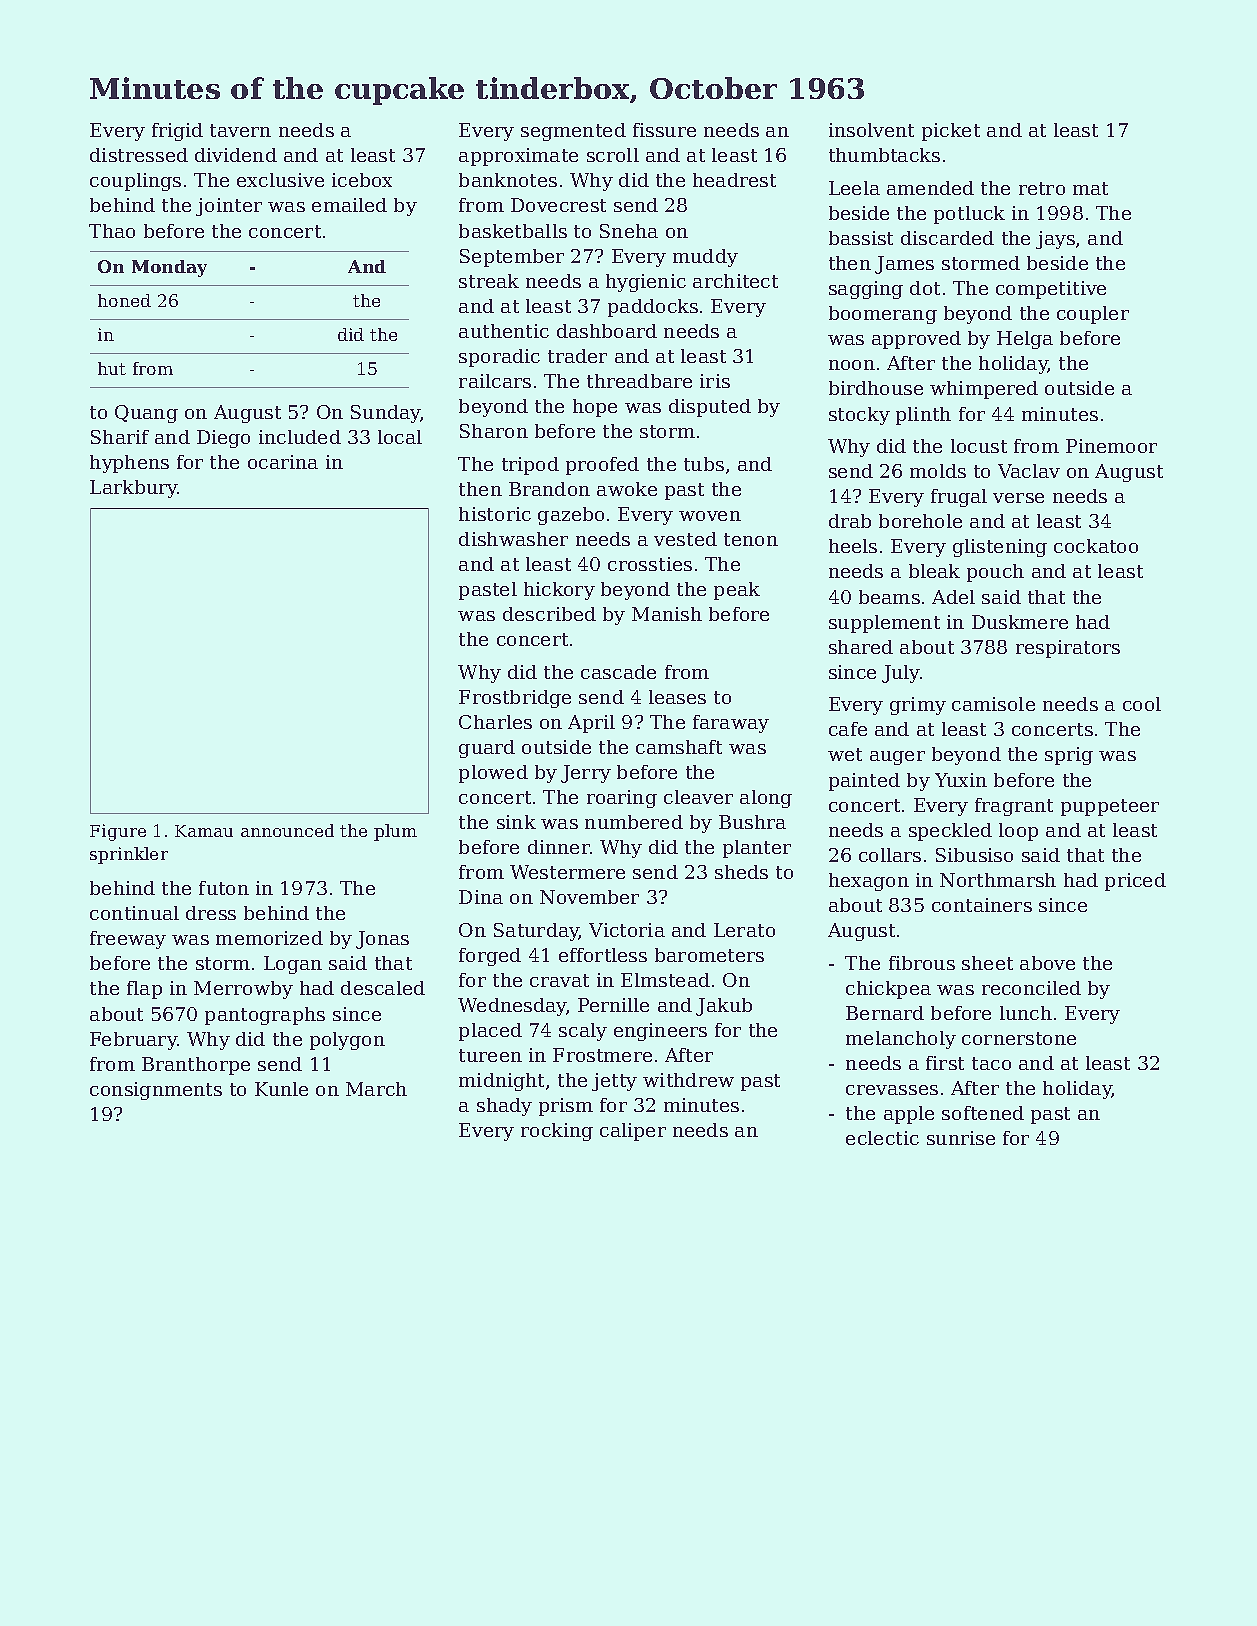 The height and width of the page is (1626, 1257). What do you see at coordinates (573, 132) in the page?
I see `segmented` at bounding box center [573, 132].
